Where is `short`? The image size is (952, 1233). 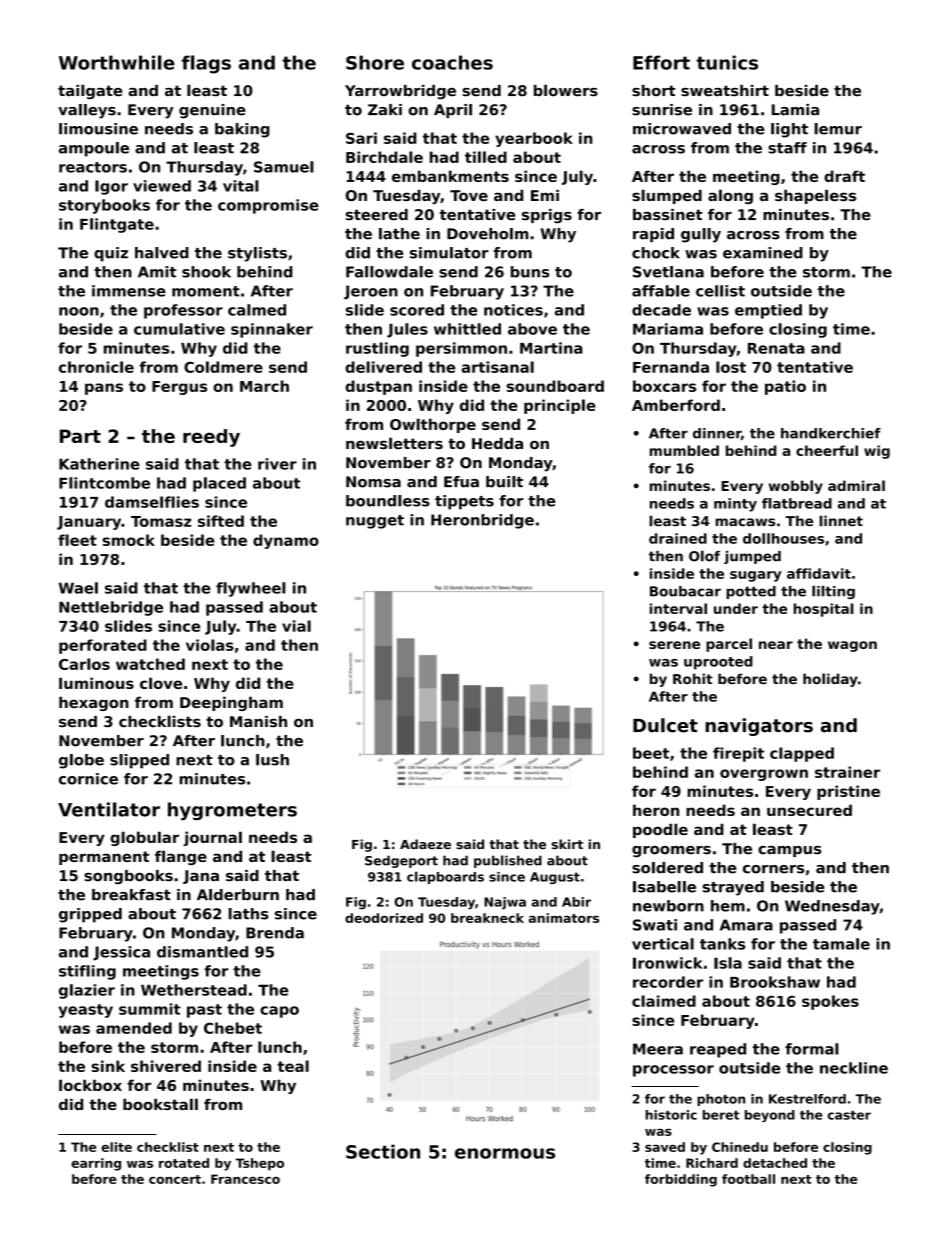
short is located at coordinates (654, 91).
